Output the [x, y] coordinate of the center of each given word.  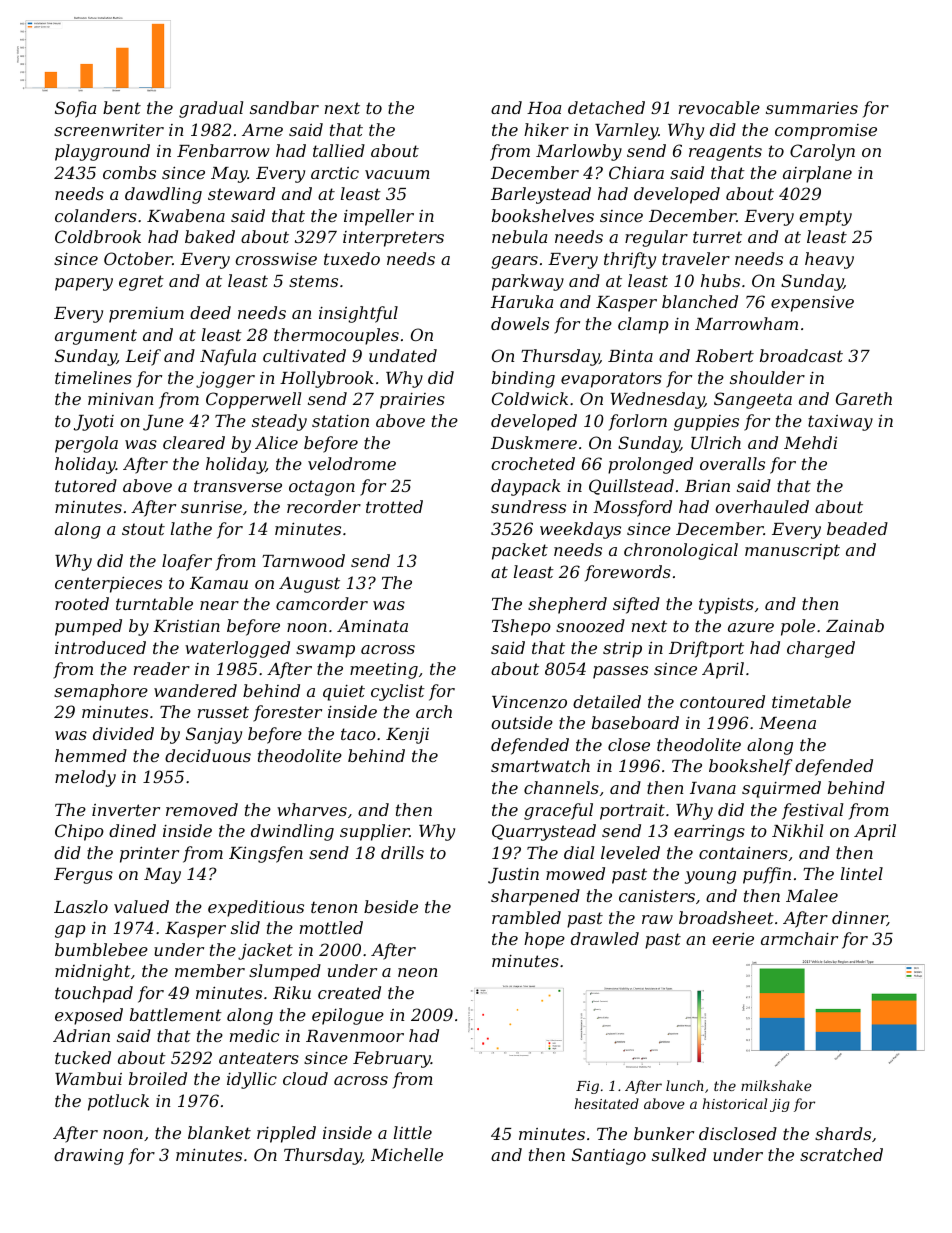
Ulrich [716, 442]
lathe [191, 528]
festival [812, 811]
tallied [339, 150]
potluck [118, 1102]
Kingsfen [266, 854]
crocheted [533, 463]
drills [402, 852]
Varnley [626, 131]
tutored [86, 485]
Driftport [706, 649]
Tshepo [521, 627]
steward [241, 193]
